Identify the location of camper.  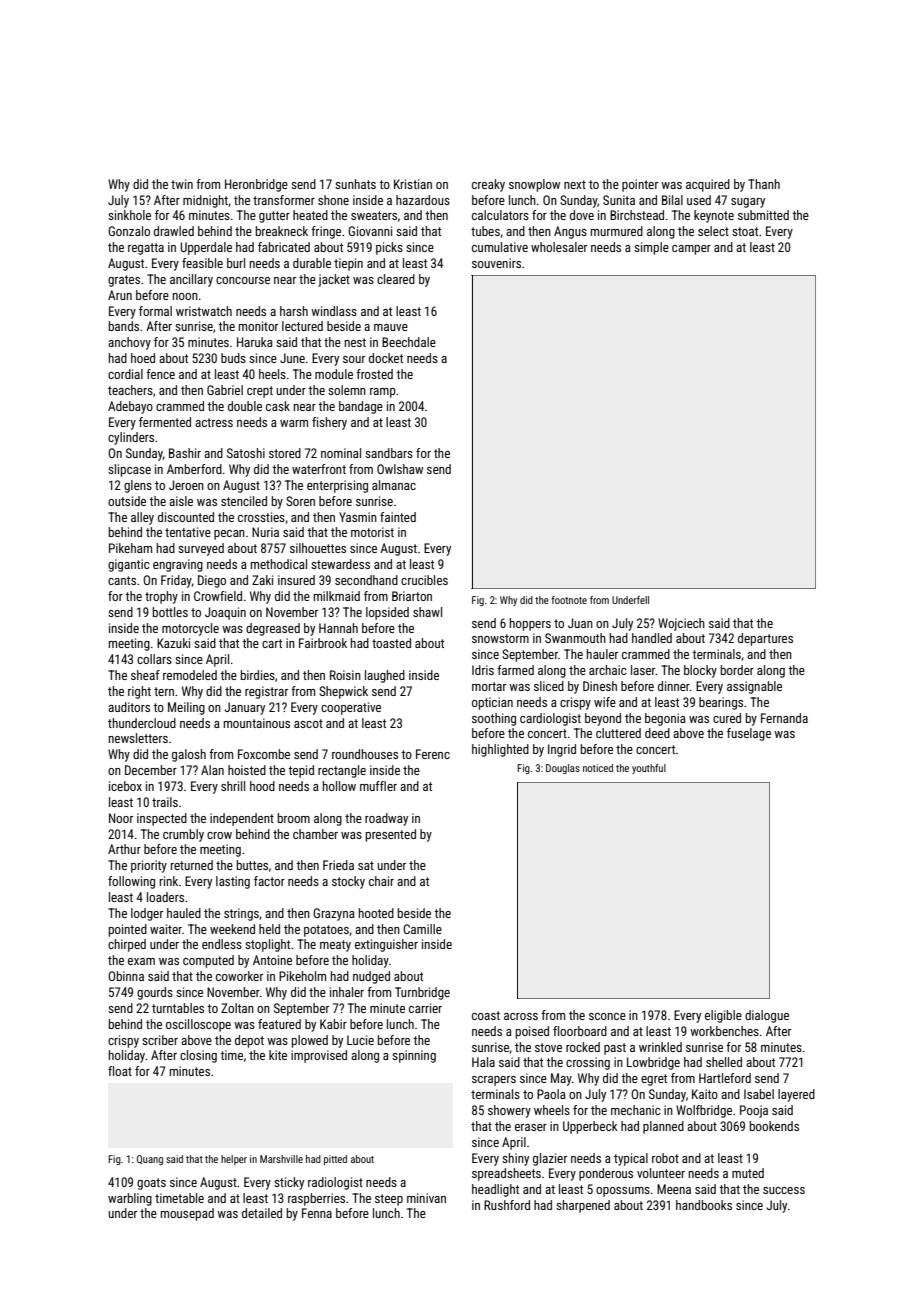
(691, 250).
